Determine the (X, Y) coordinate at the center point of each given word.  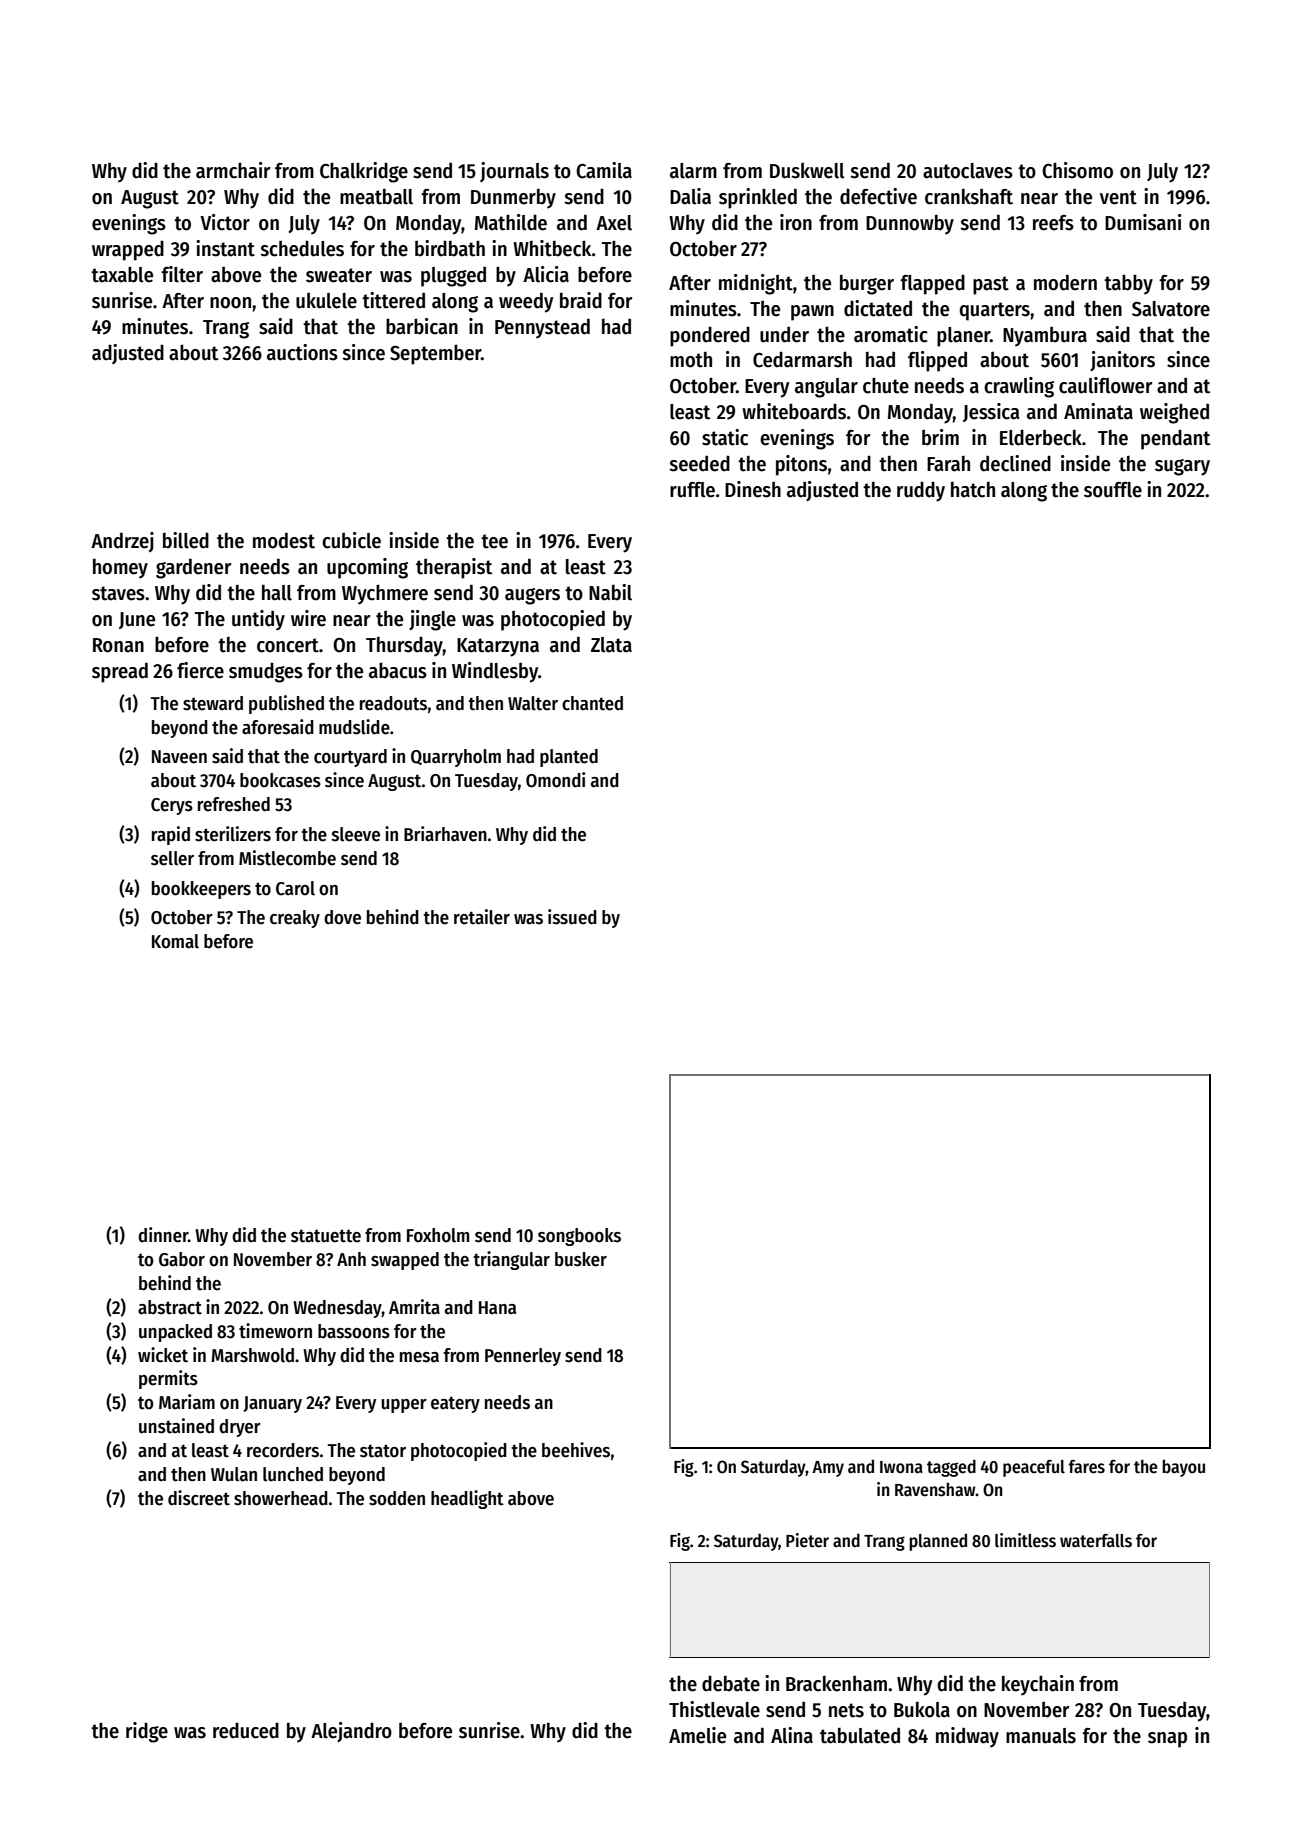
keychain (1038, 1685)
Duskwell (807, 171)
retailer (482, 917)
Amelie (697, 1735)
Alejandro (351, 1732)
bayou (1183, 1468)
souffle (1113, 490)
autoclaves (968, 171)
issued (572, 917)
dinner (163, 1235)
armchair (233, 170)
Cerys (172, 806)
